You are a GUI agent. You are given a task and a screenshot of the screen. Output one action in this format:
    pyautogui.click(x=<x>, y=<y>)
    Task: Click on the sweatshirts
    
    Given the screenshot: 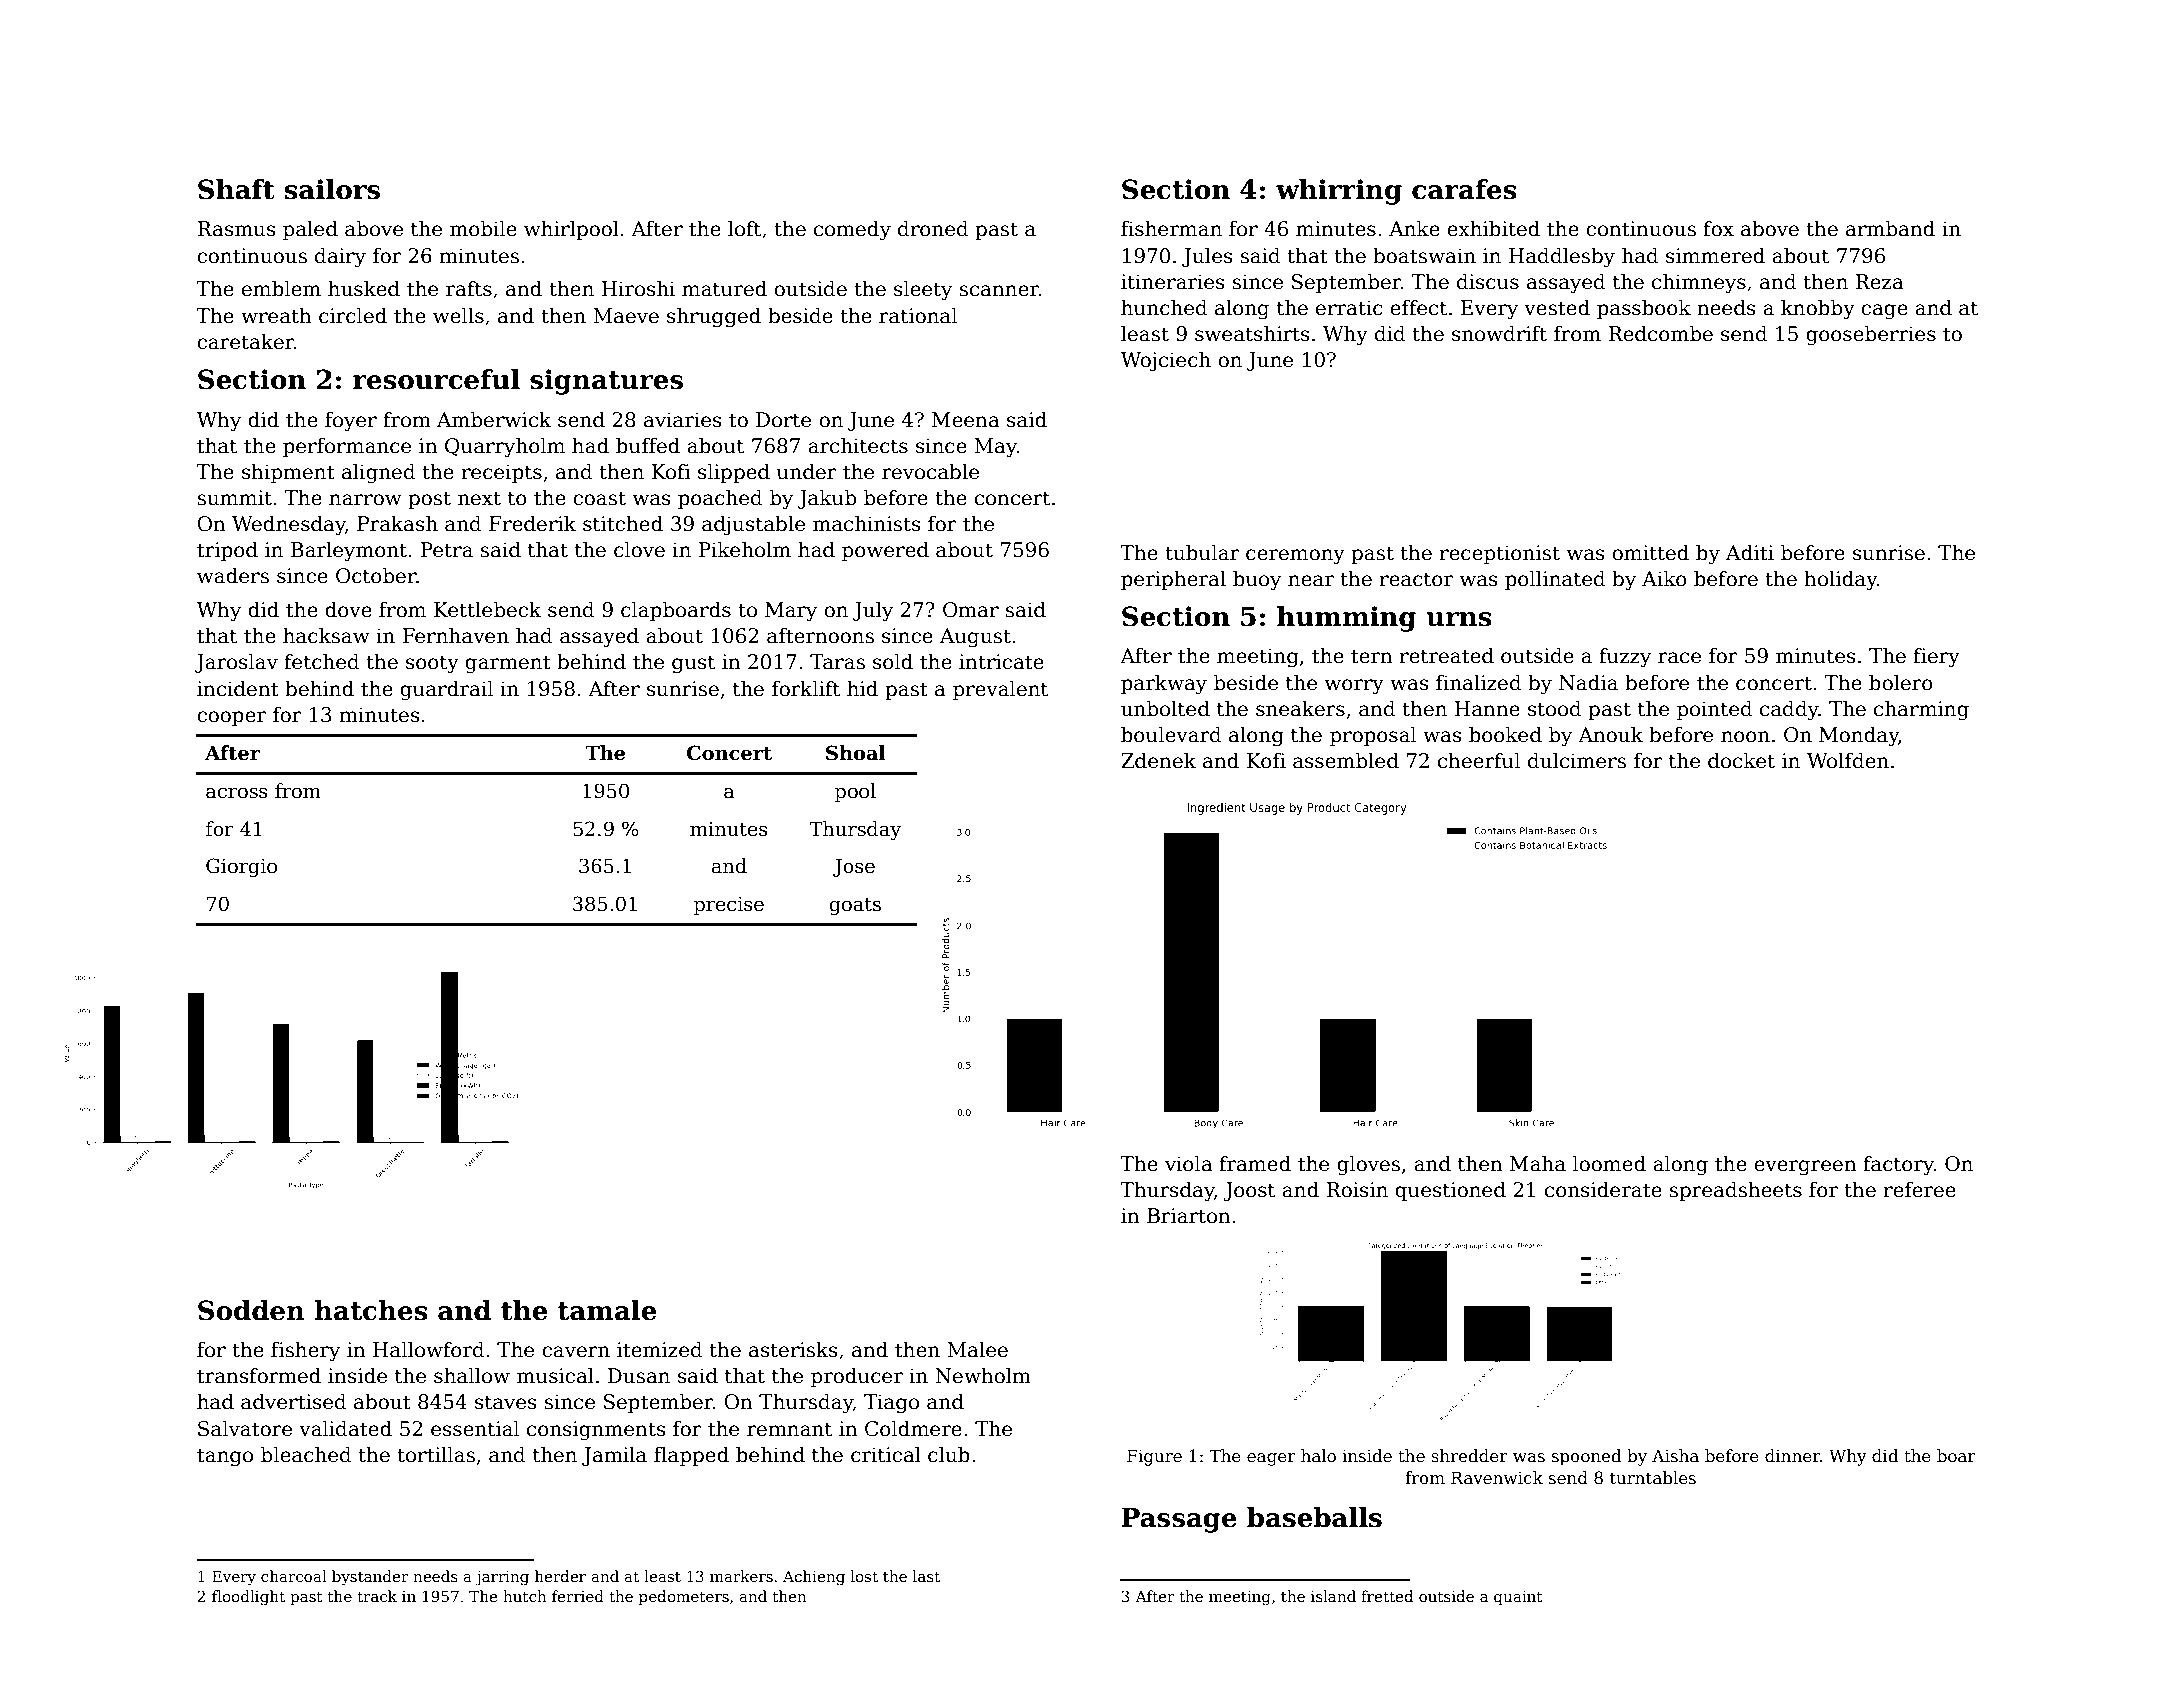 What is the action you would take?
    pyautogui.click(x=1252, y=333)
